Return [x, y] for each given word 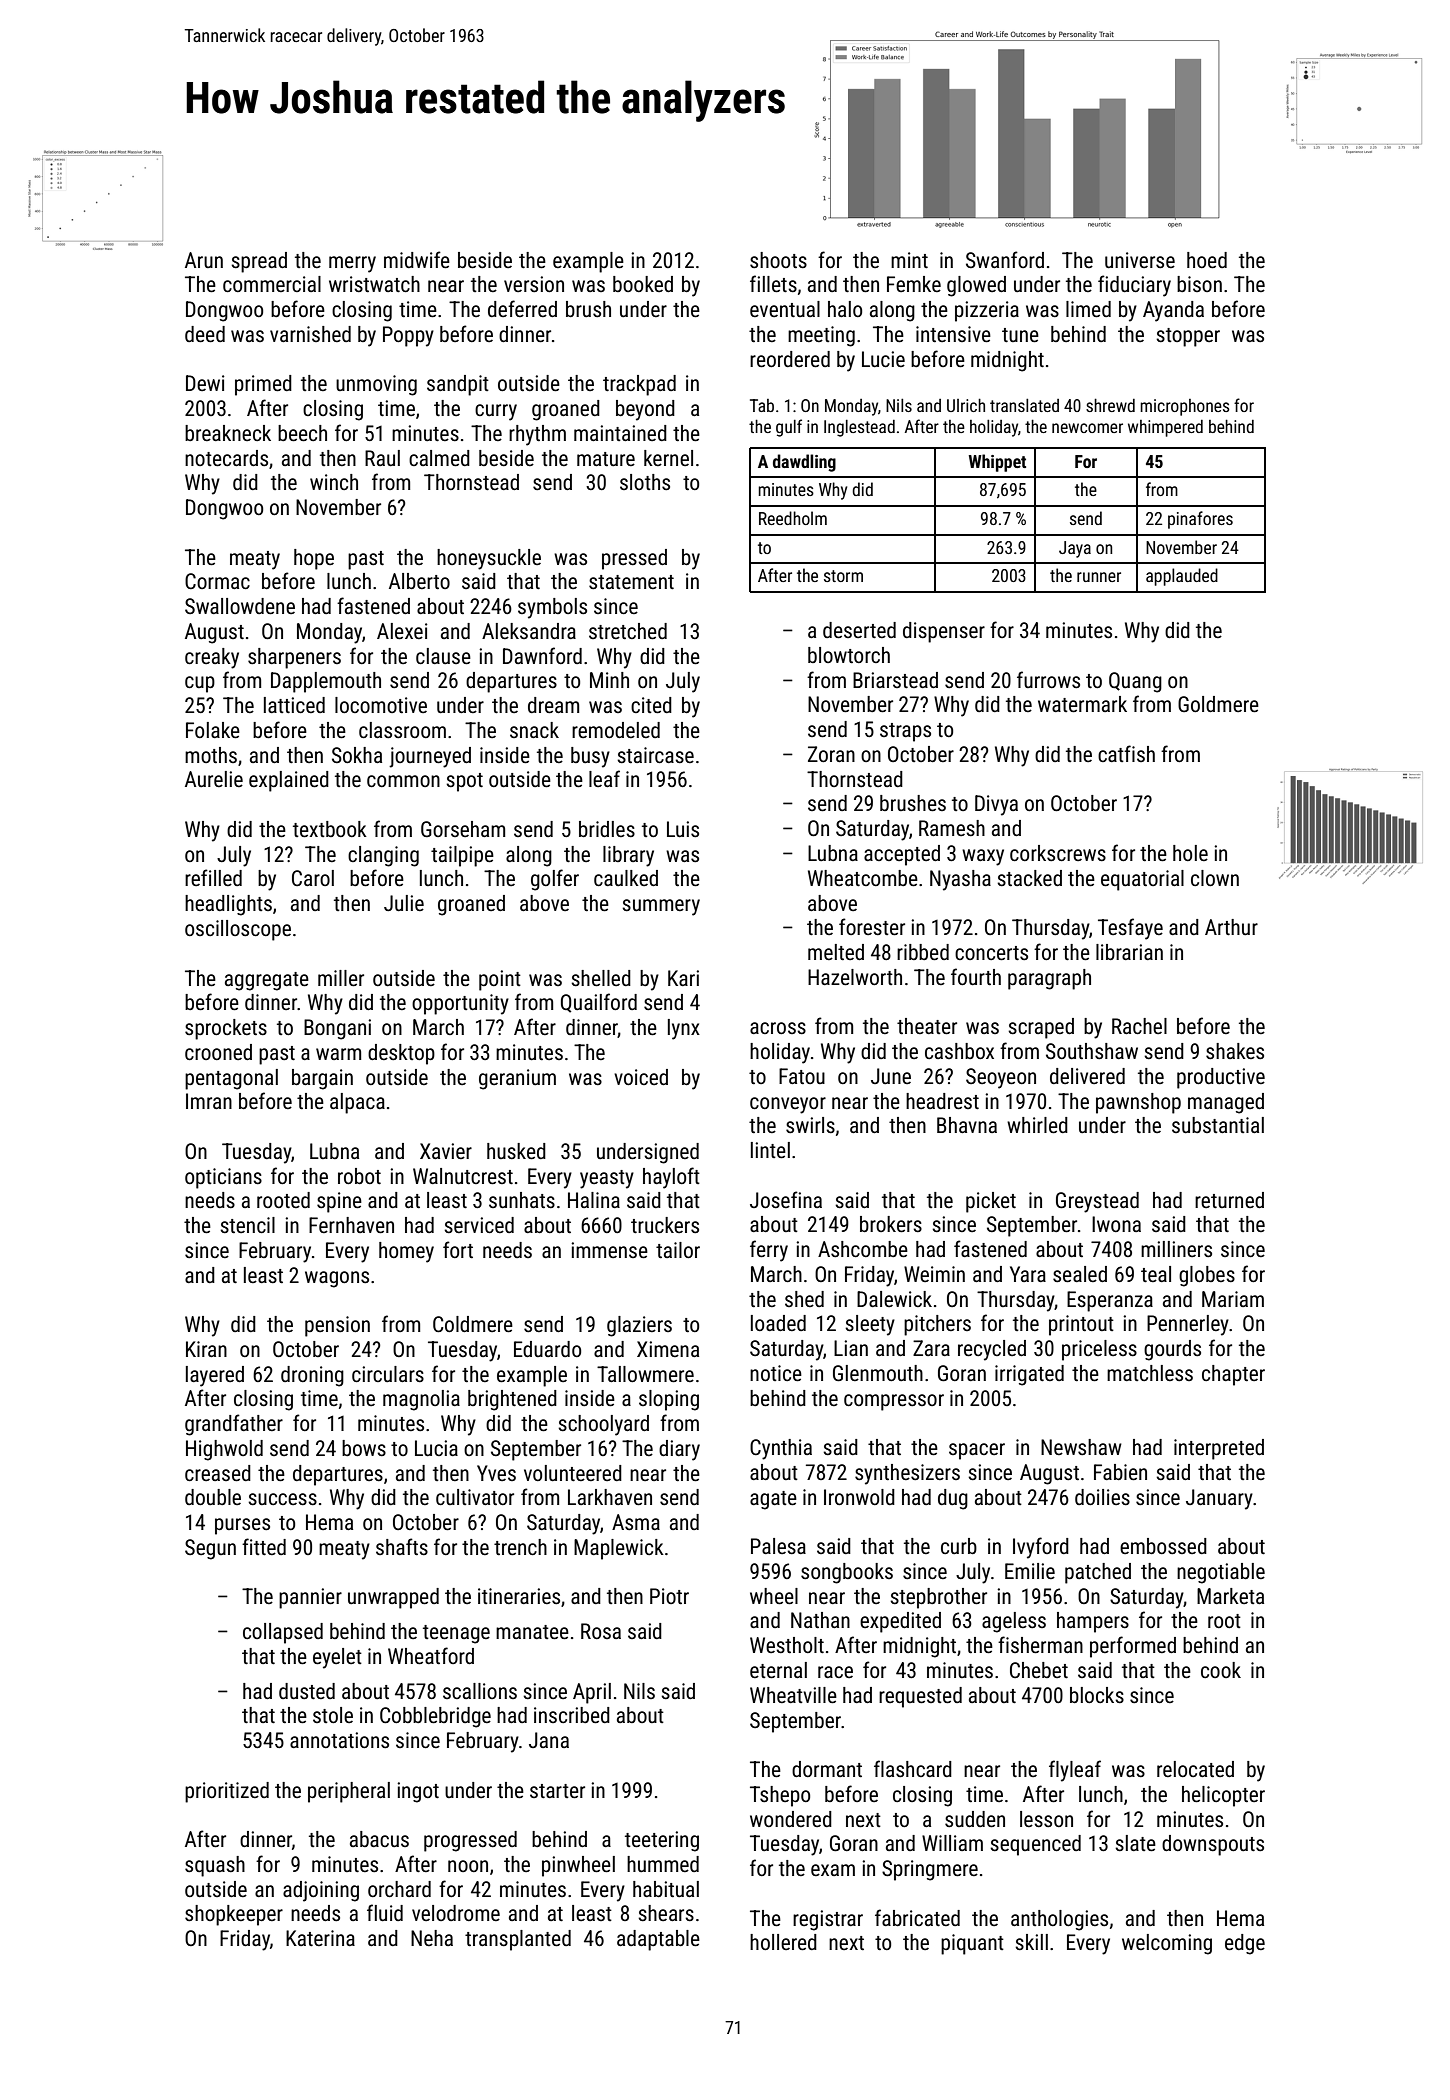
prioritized [227, 1792]
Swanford [1005, 259]
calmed [439, 458]
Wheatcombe [863, 878]
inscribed [572, 1715]
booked [643, 284]
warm [338, 1054]
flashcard [913, 1769]
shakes [1235, 1051]
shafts [402, 1547]
